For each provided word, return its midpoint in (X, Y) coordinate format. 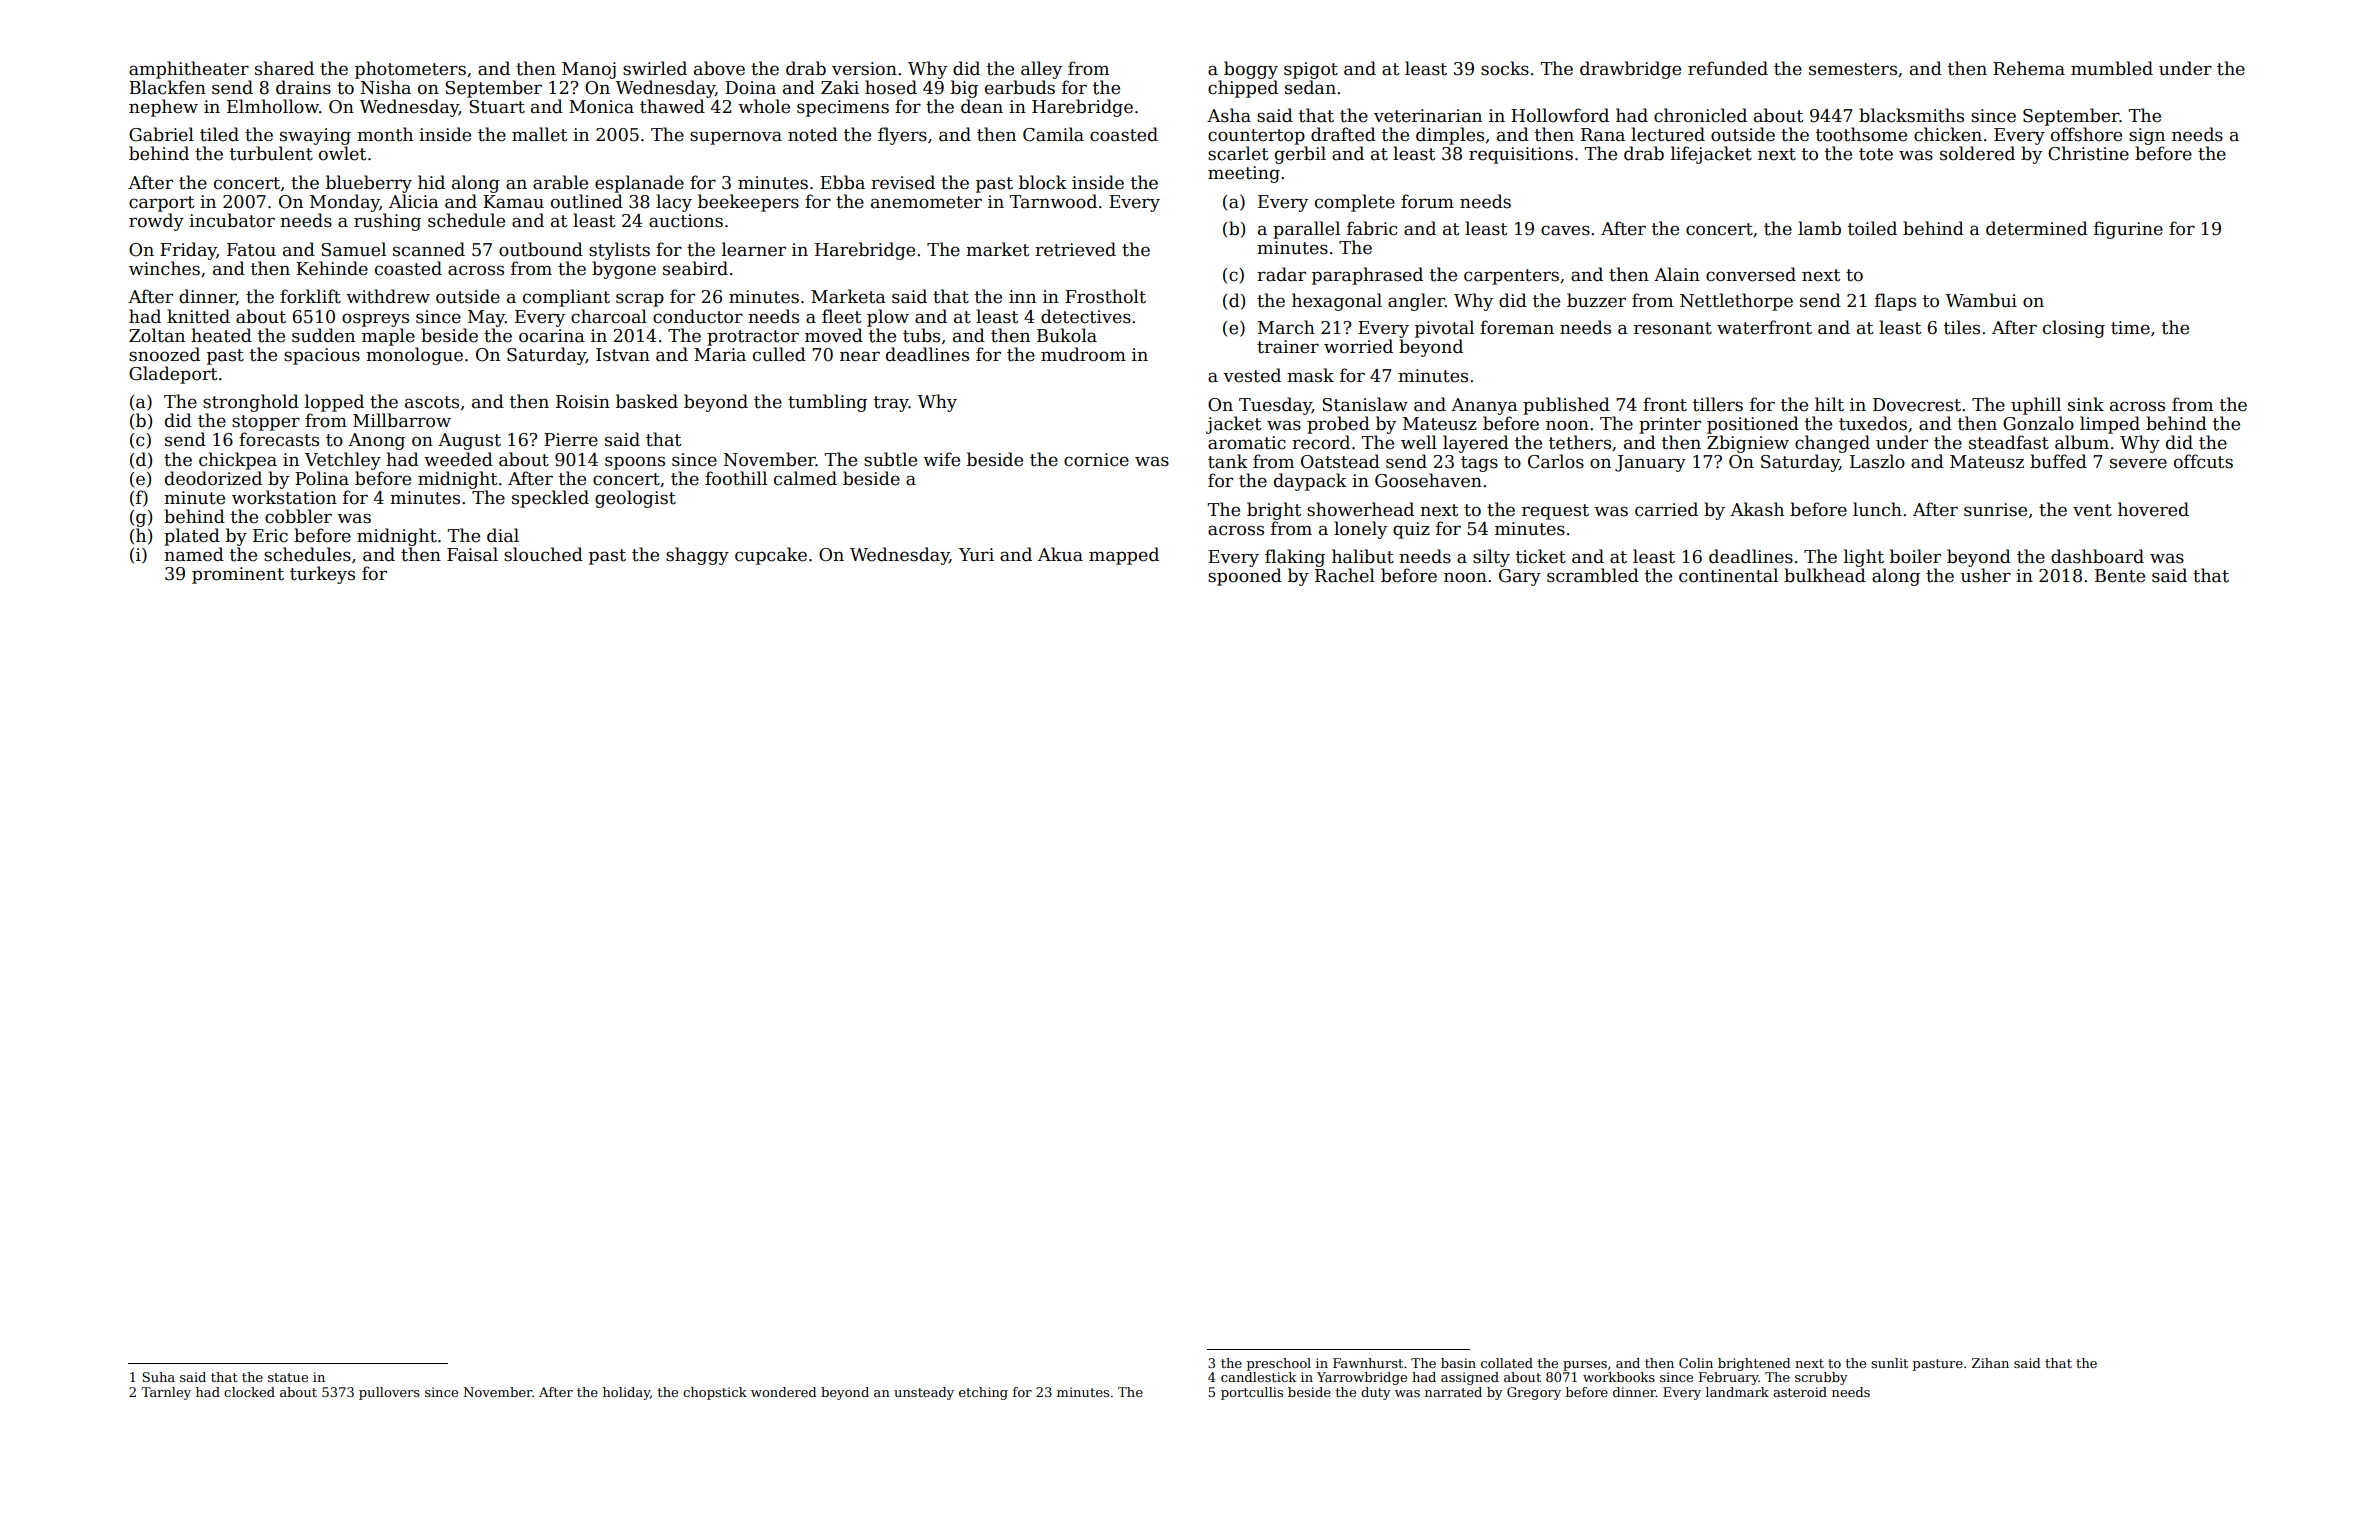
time (2130, 328)
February (1729, 1378)
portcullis (1252, 1393)
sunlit (1889, 1363)
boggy (1251, 70)
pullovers (389, 1393)
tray (891, 404)
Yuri (976, 555)
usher (1986, 575)
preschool (1279, 1364)
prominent (238, 575)
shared (284, 68)
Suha (158, 1377)
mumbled (2112, 68)
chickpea (238, 461)
